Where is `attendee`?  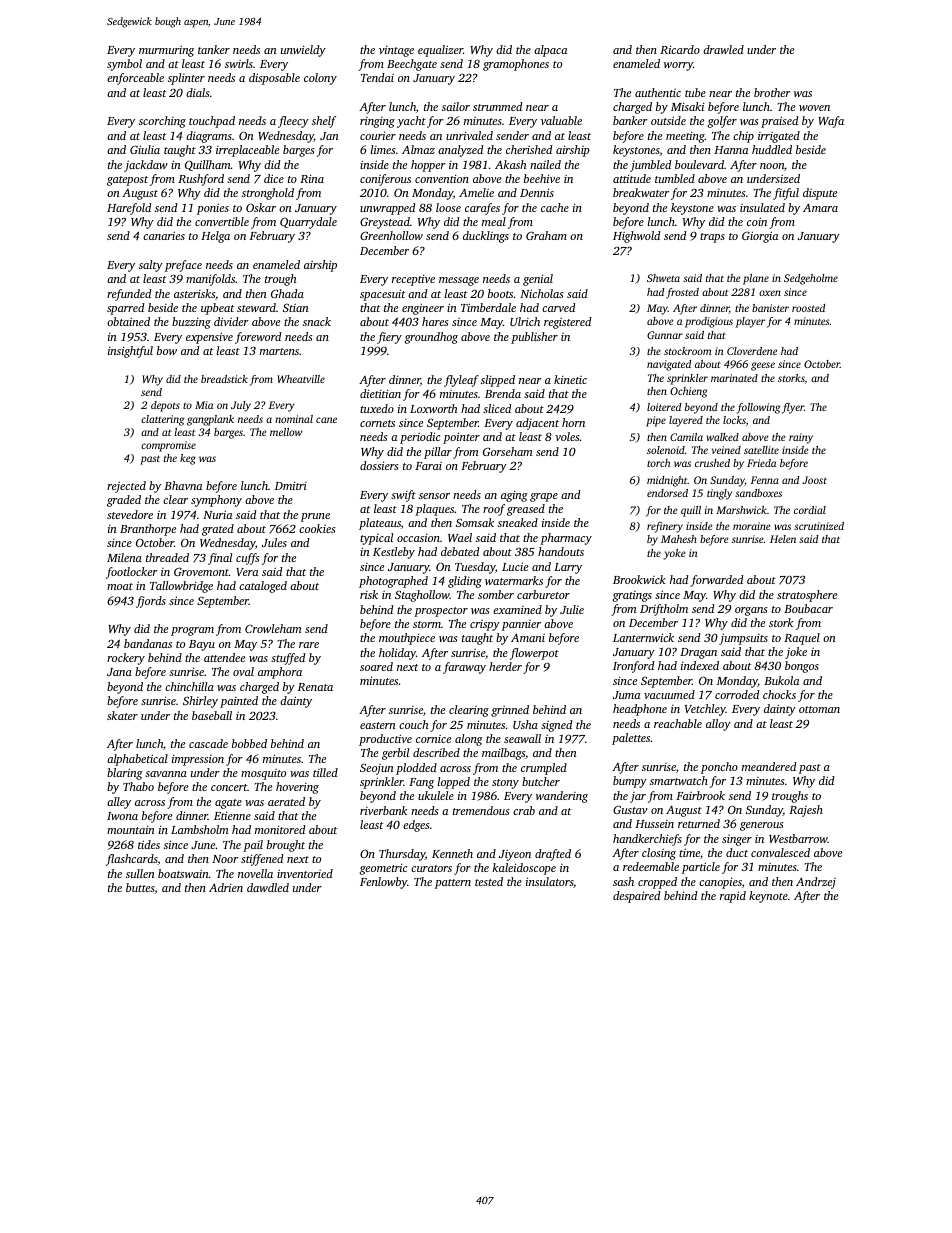
attendee is located at coordinates (224, 657).
